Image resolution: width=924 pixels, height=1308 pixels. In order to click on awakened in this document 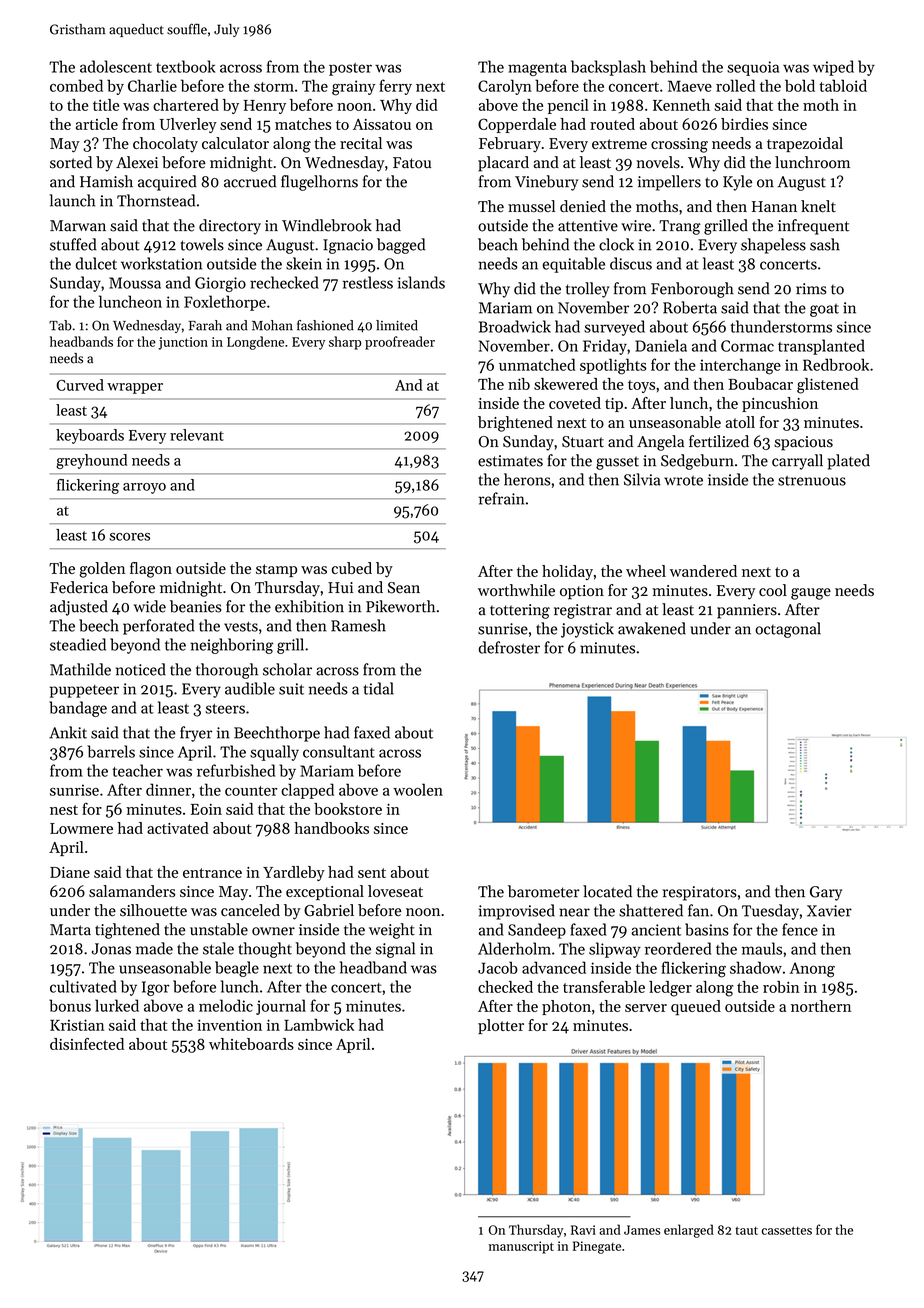, I will do `click(652, 628)`.
